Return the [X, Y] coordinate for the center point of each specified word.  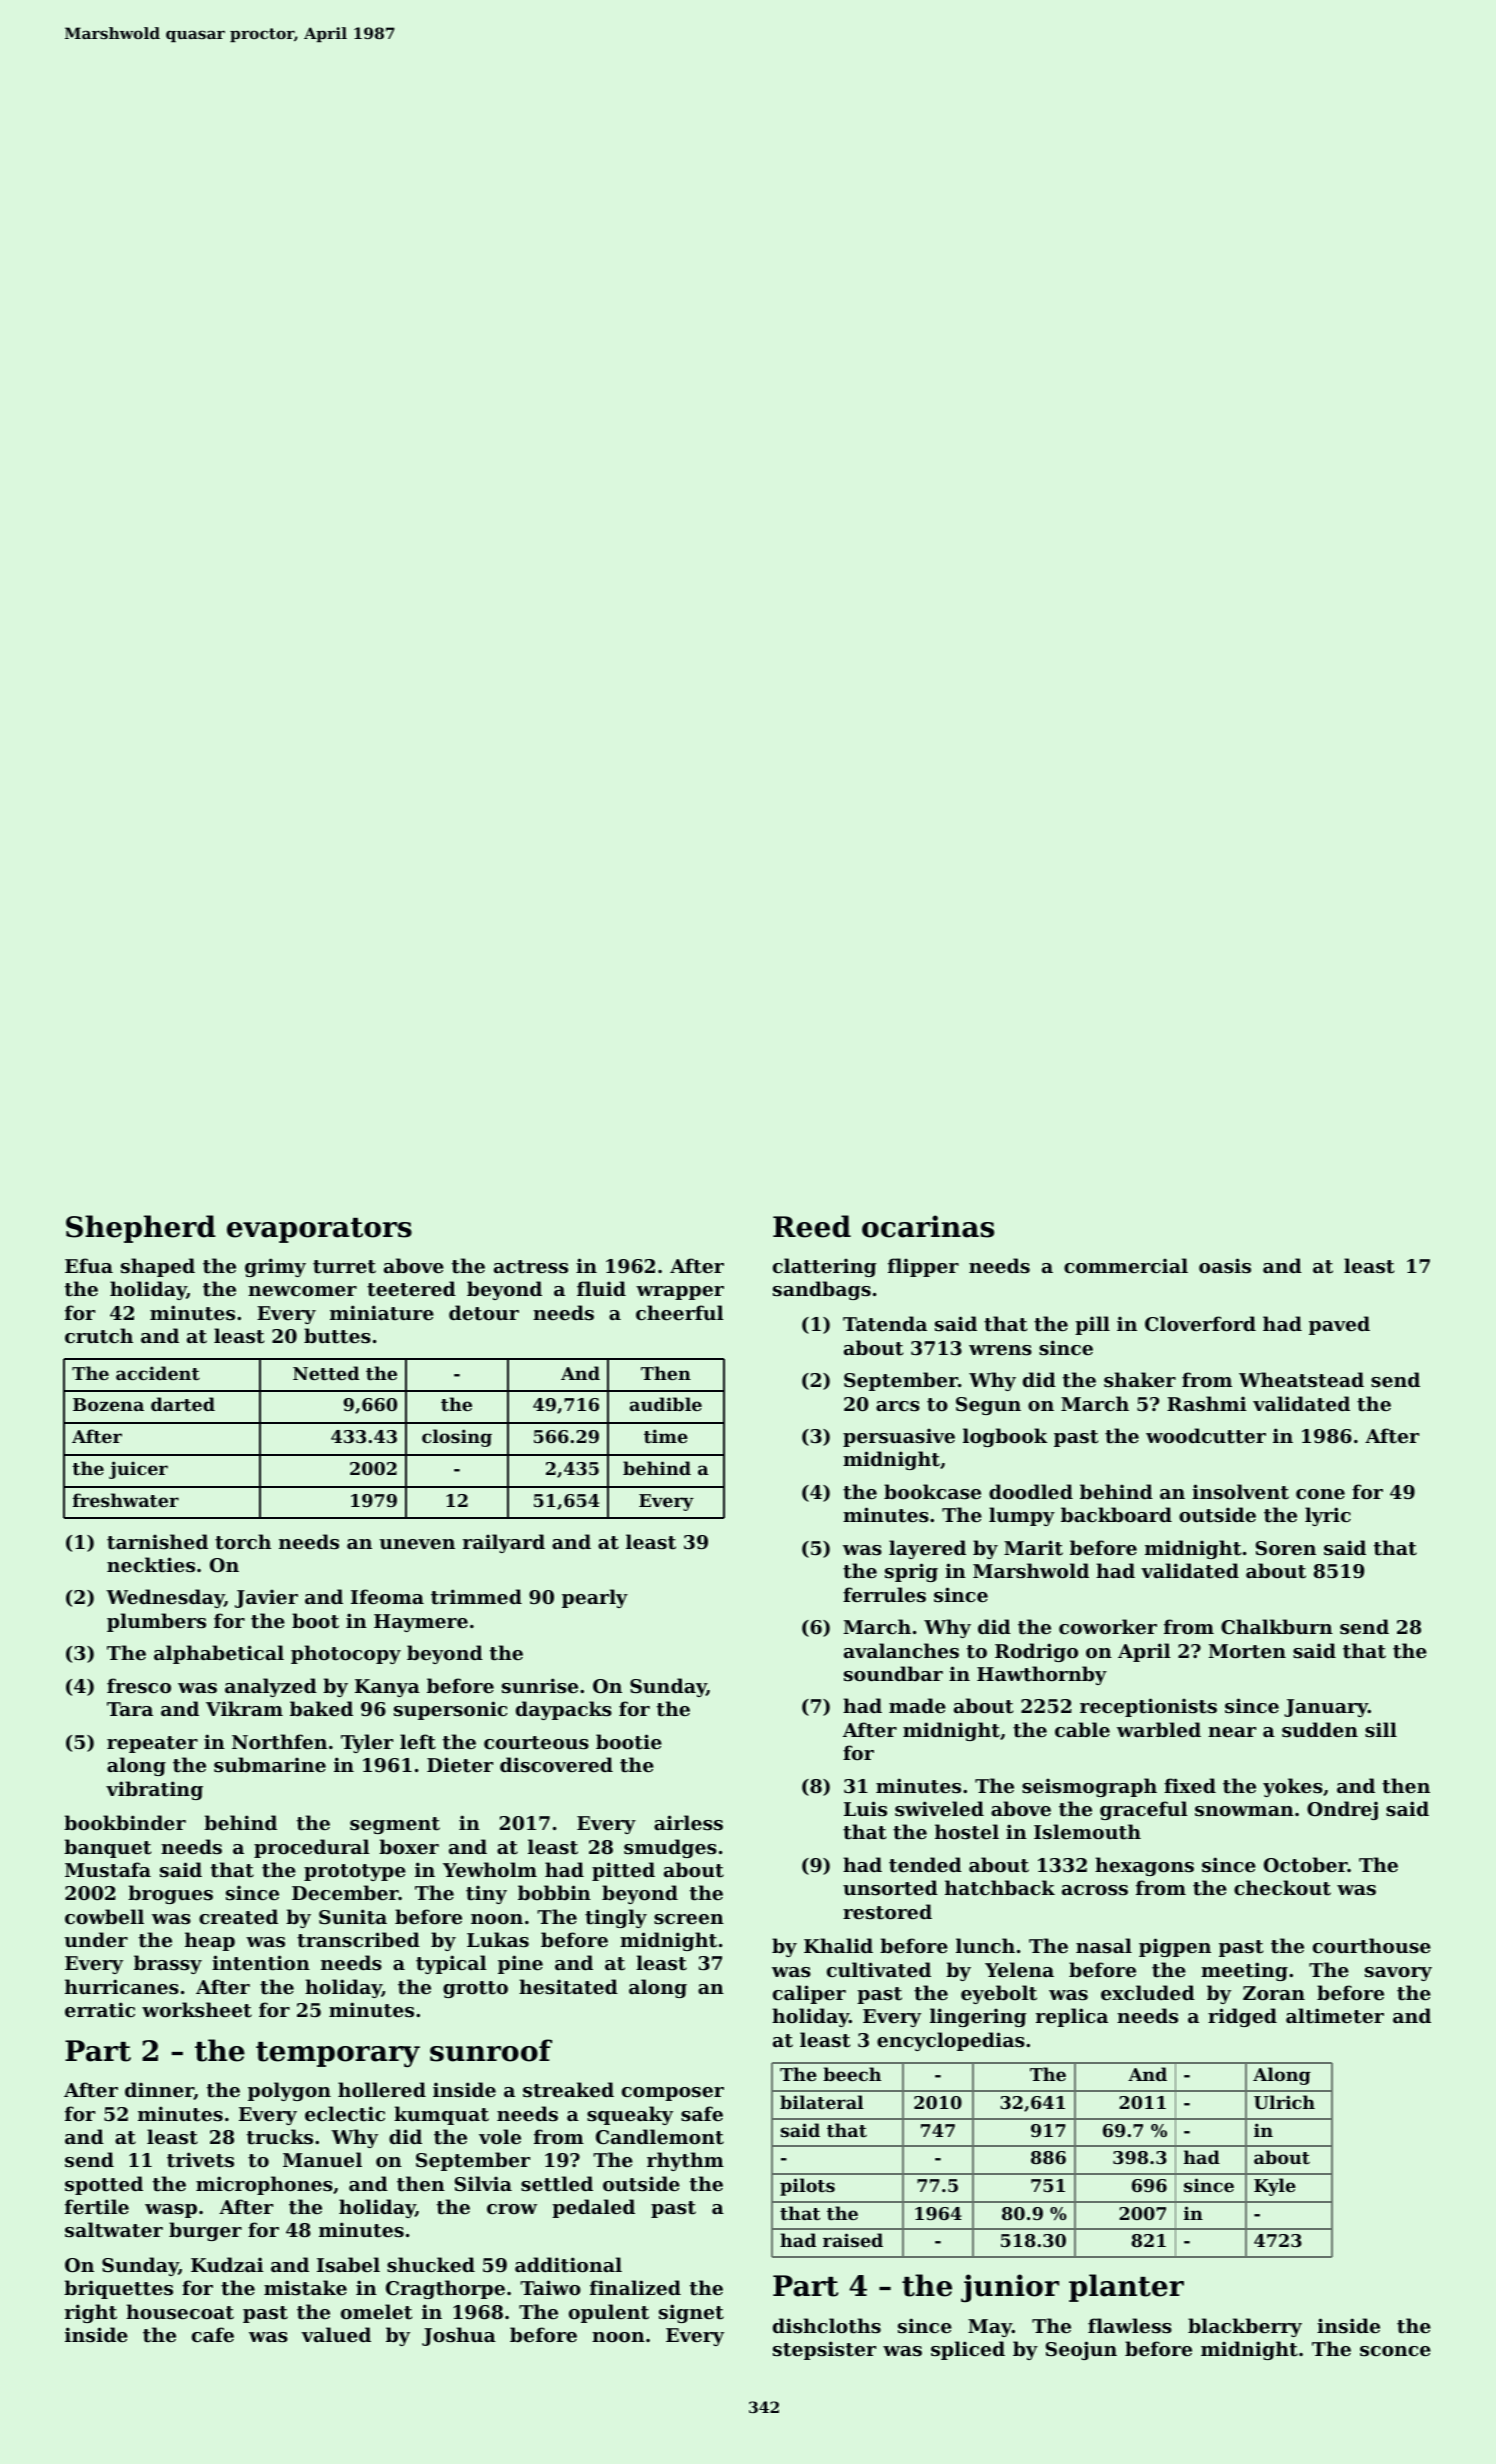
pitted [623, 1871]
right [91, 2313]
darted [183, 1404]
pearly [595, 1598]
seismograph [1089, 1787]
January [1326, 1708]
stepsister [824, 2350]
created [238, 1917]
